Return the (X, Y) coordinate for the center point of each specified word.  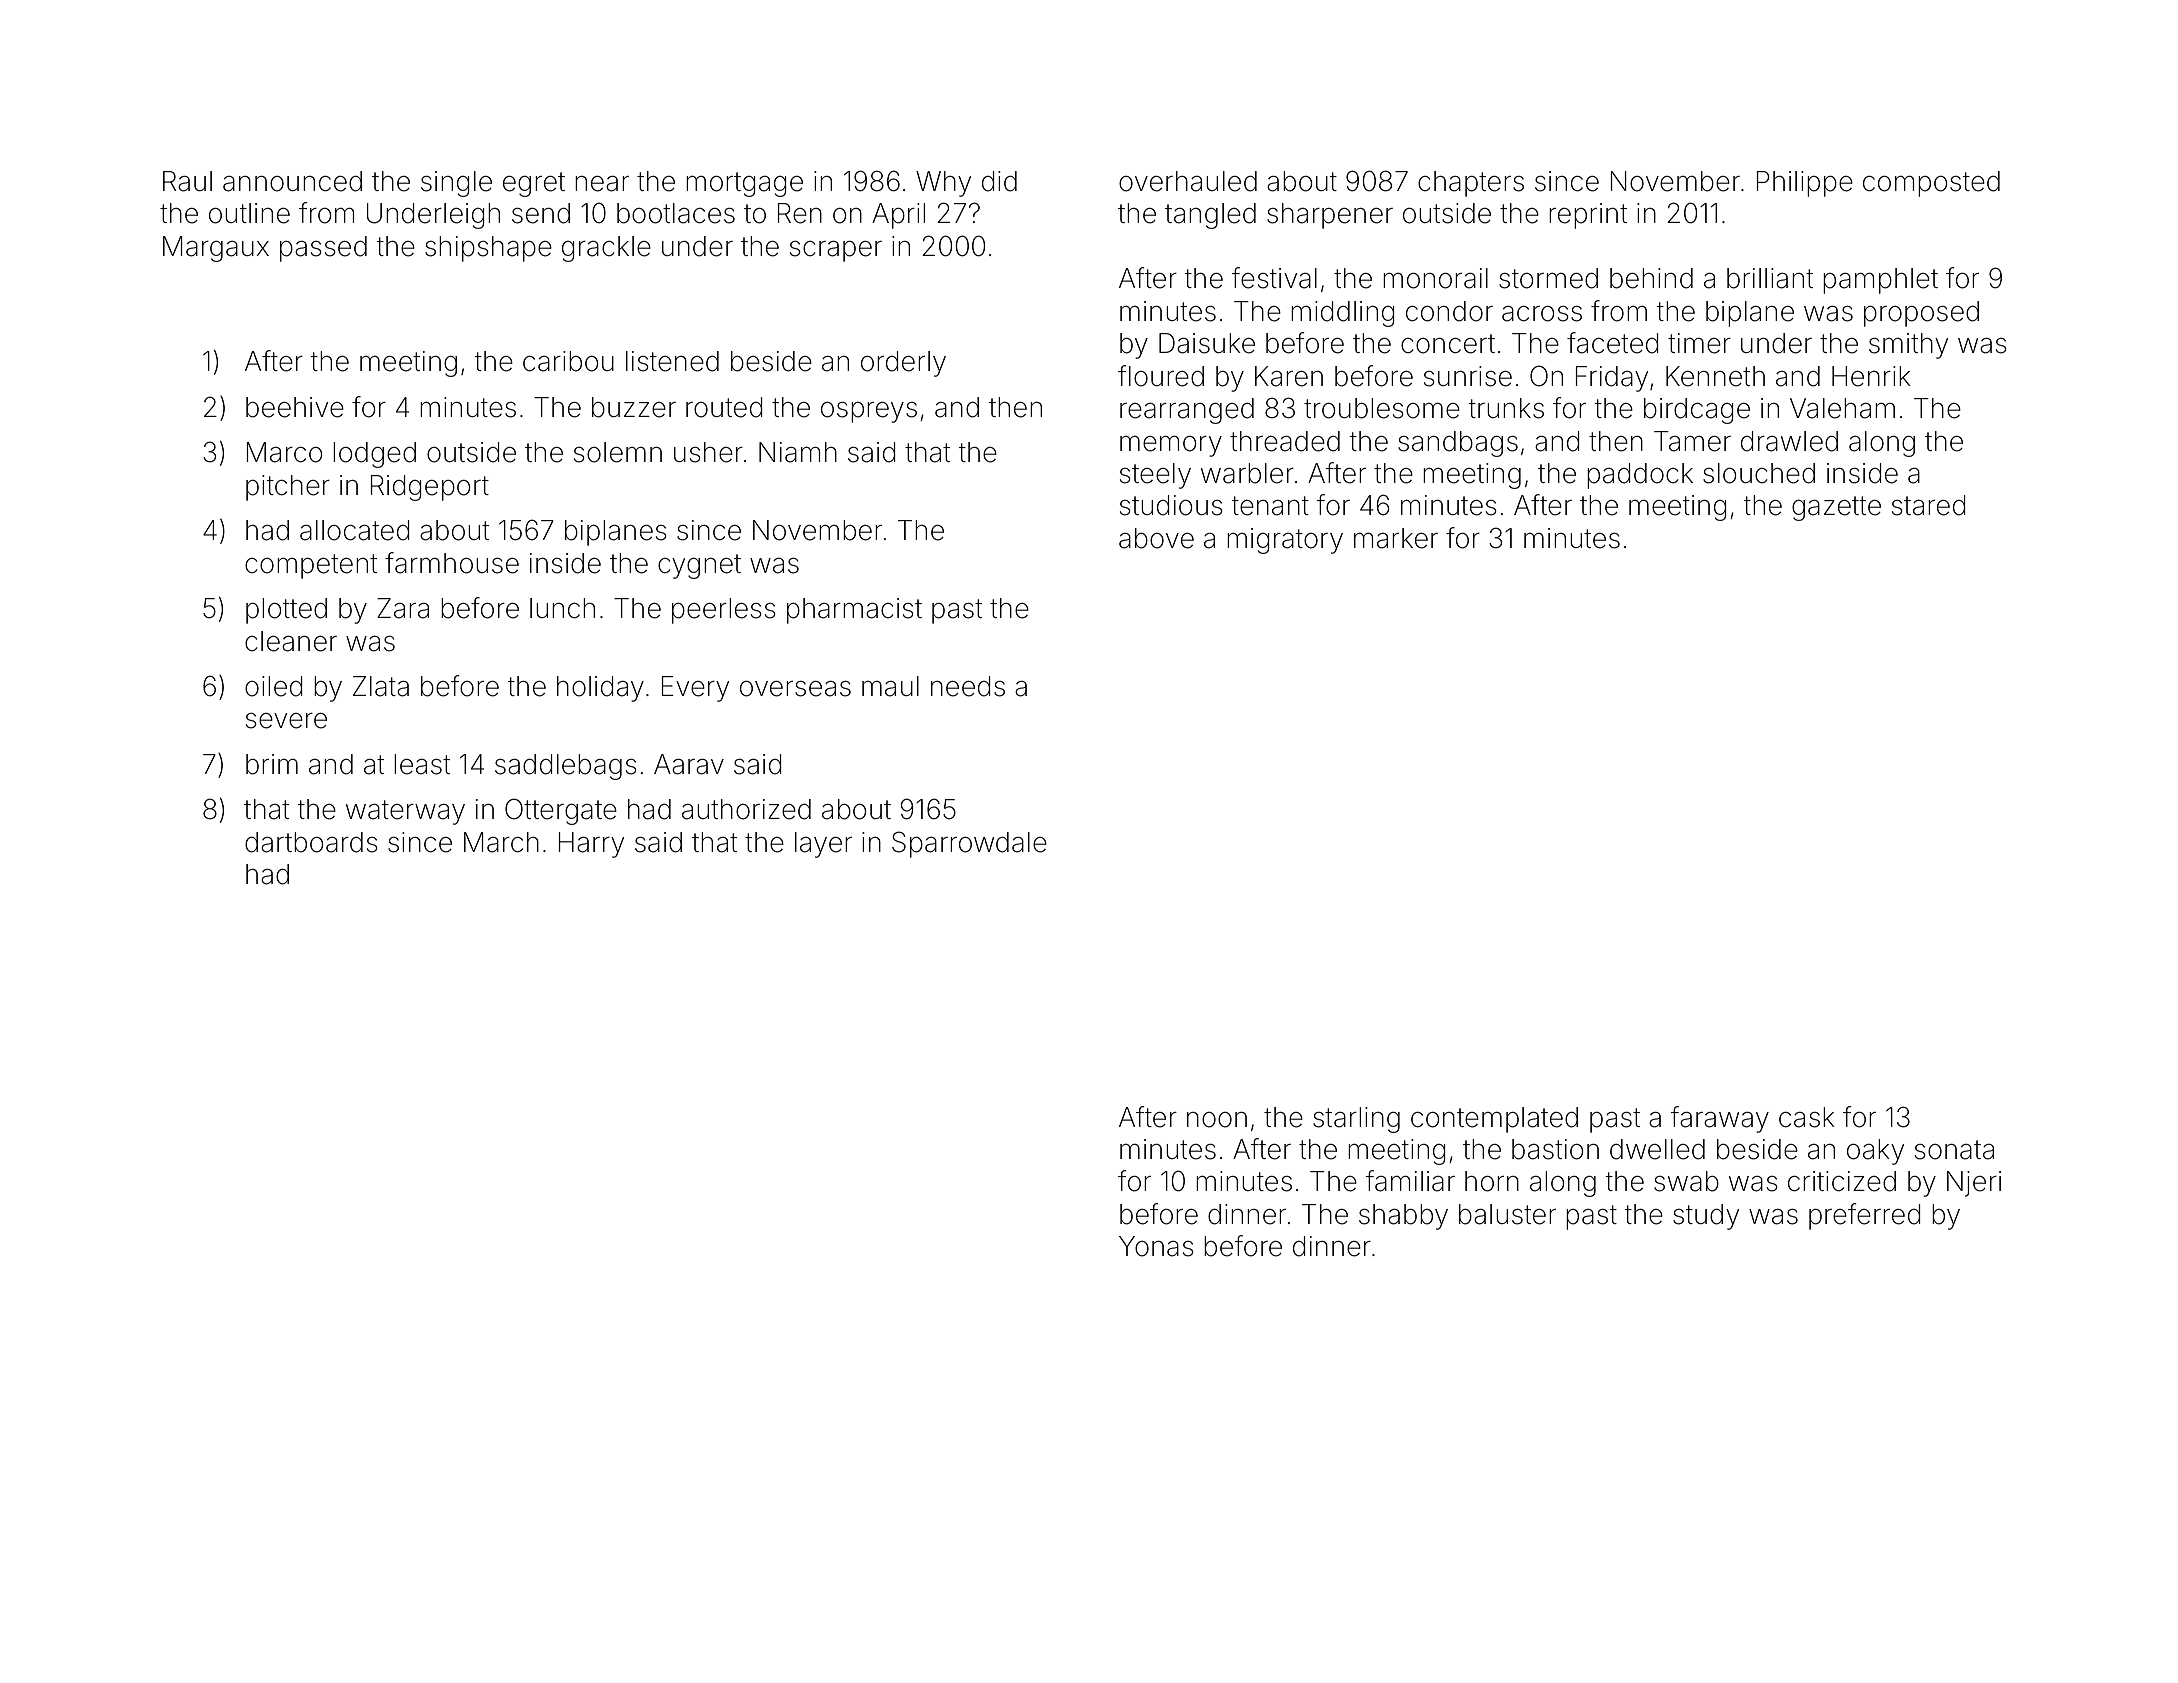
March (501, 842)
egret (534, 184)
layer (823, 845)
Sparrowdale (969, 844)
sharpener (1330, 216)
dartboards (311, 842)
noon (1217, 1120)
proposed (1921, 314)
